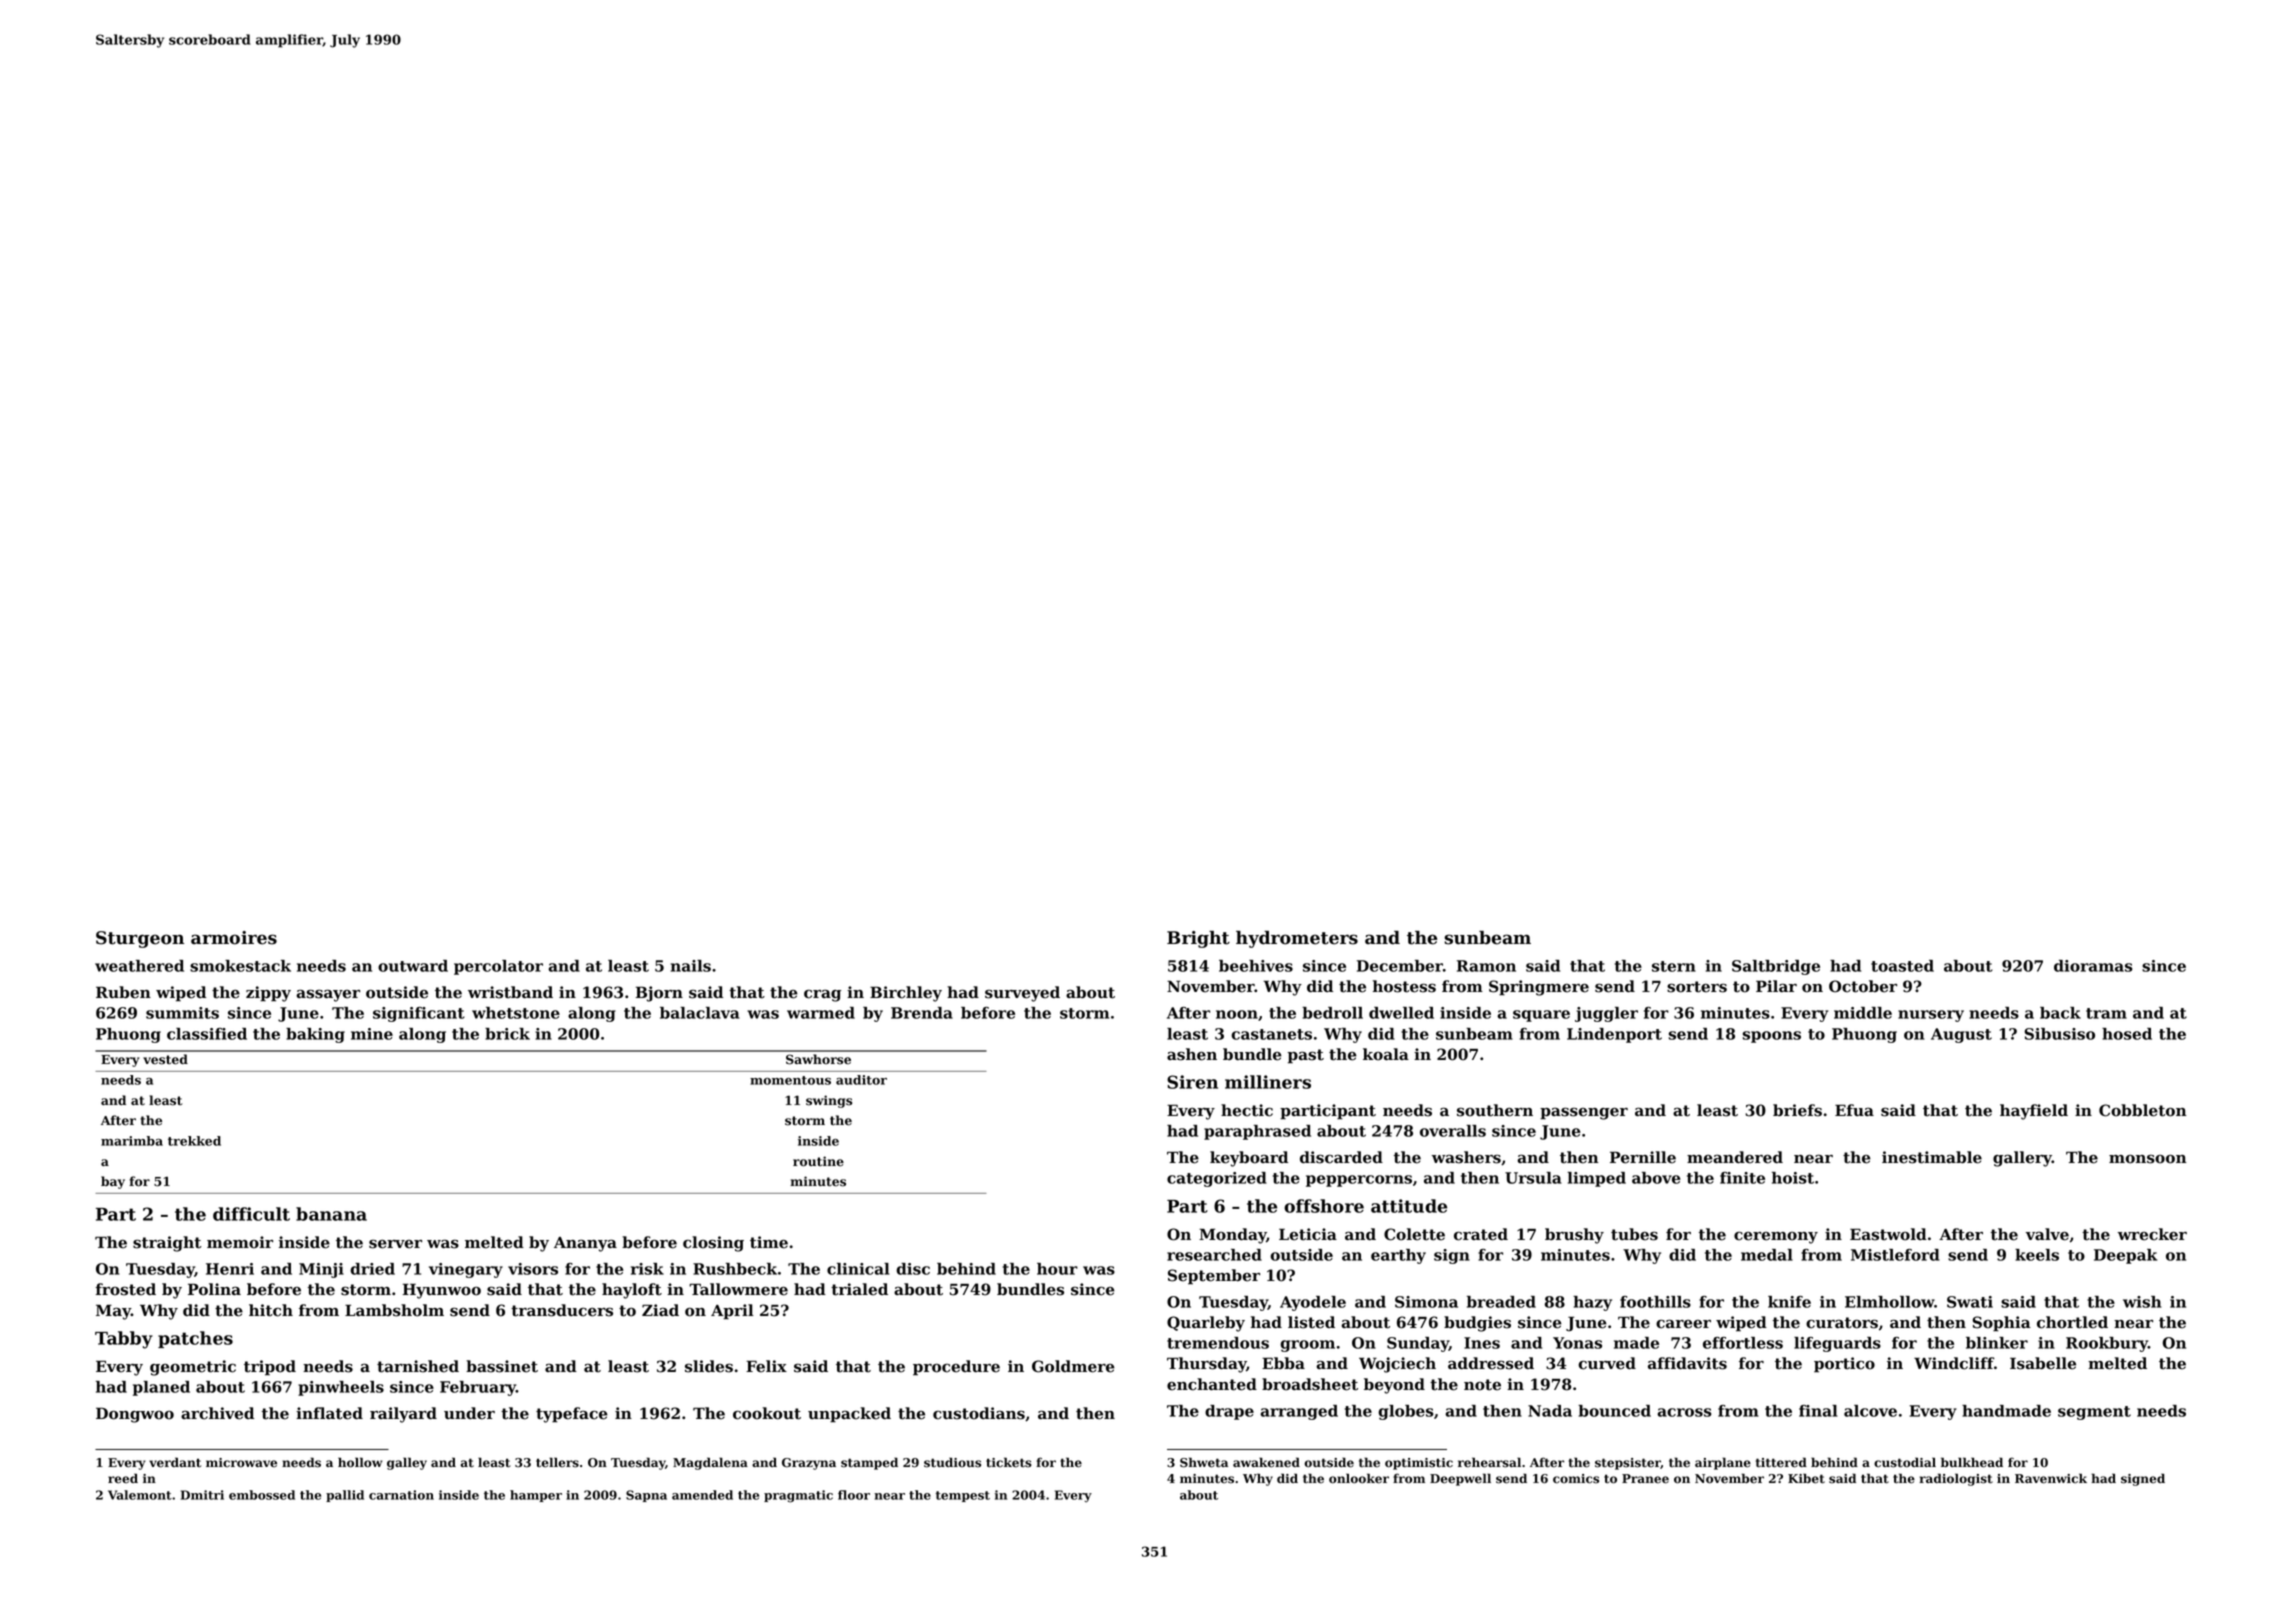 This document has height=1614, width=2282. What do you see at coordinates (407, 1463) in the document?
I see `galley` at bounding box center [407, 1463].
